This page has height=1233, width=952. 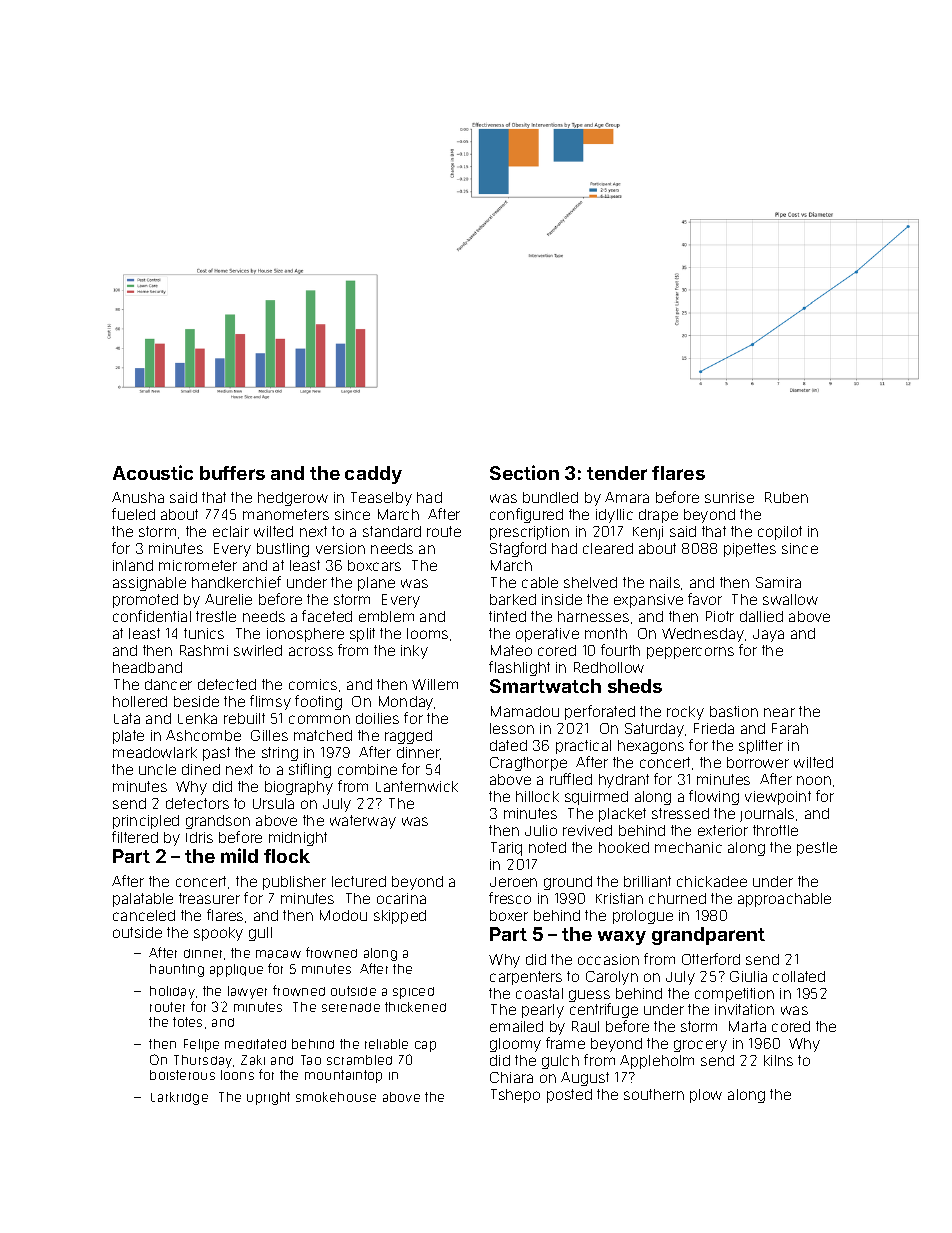 I want to click on flashlight, so click(x=519, y=668).
